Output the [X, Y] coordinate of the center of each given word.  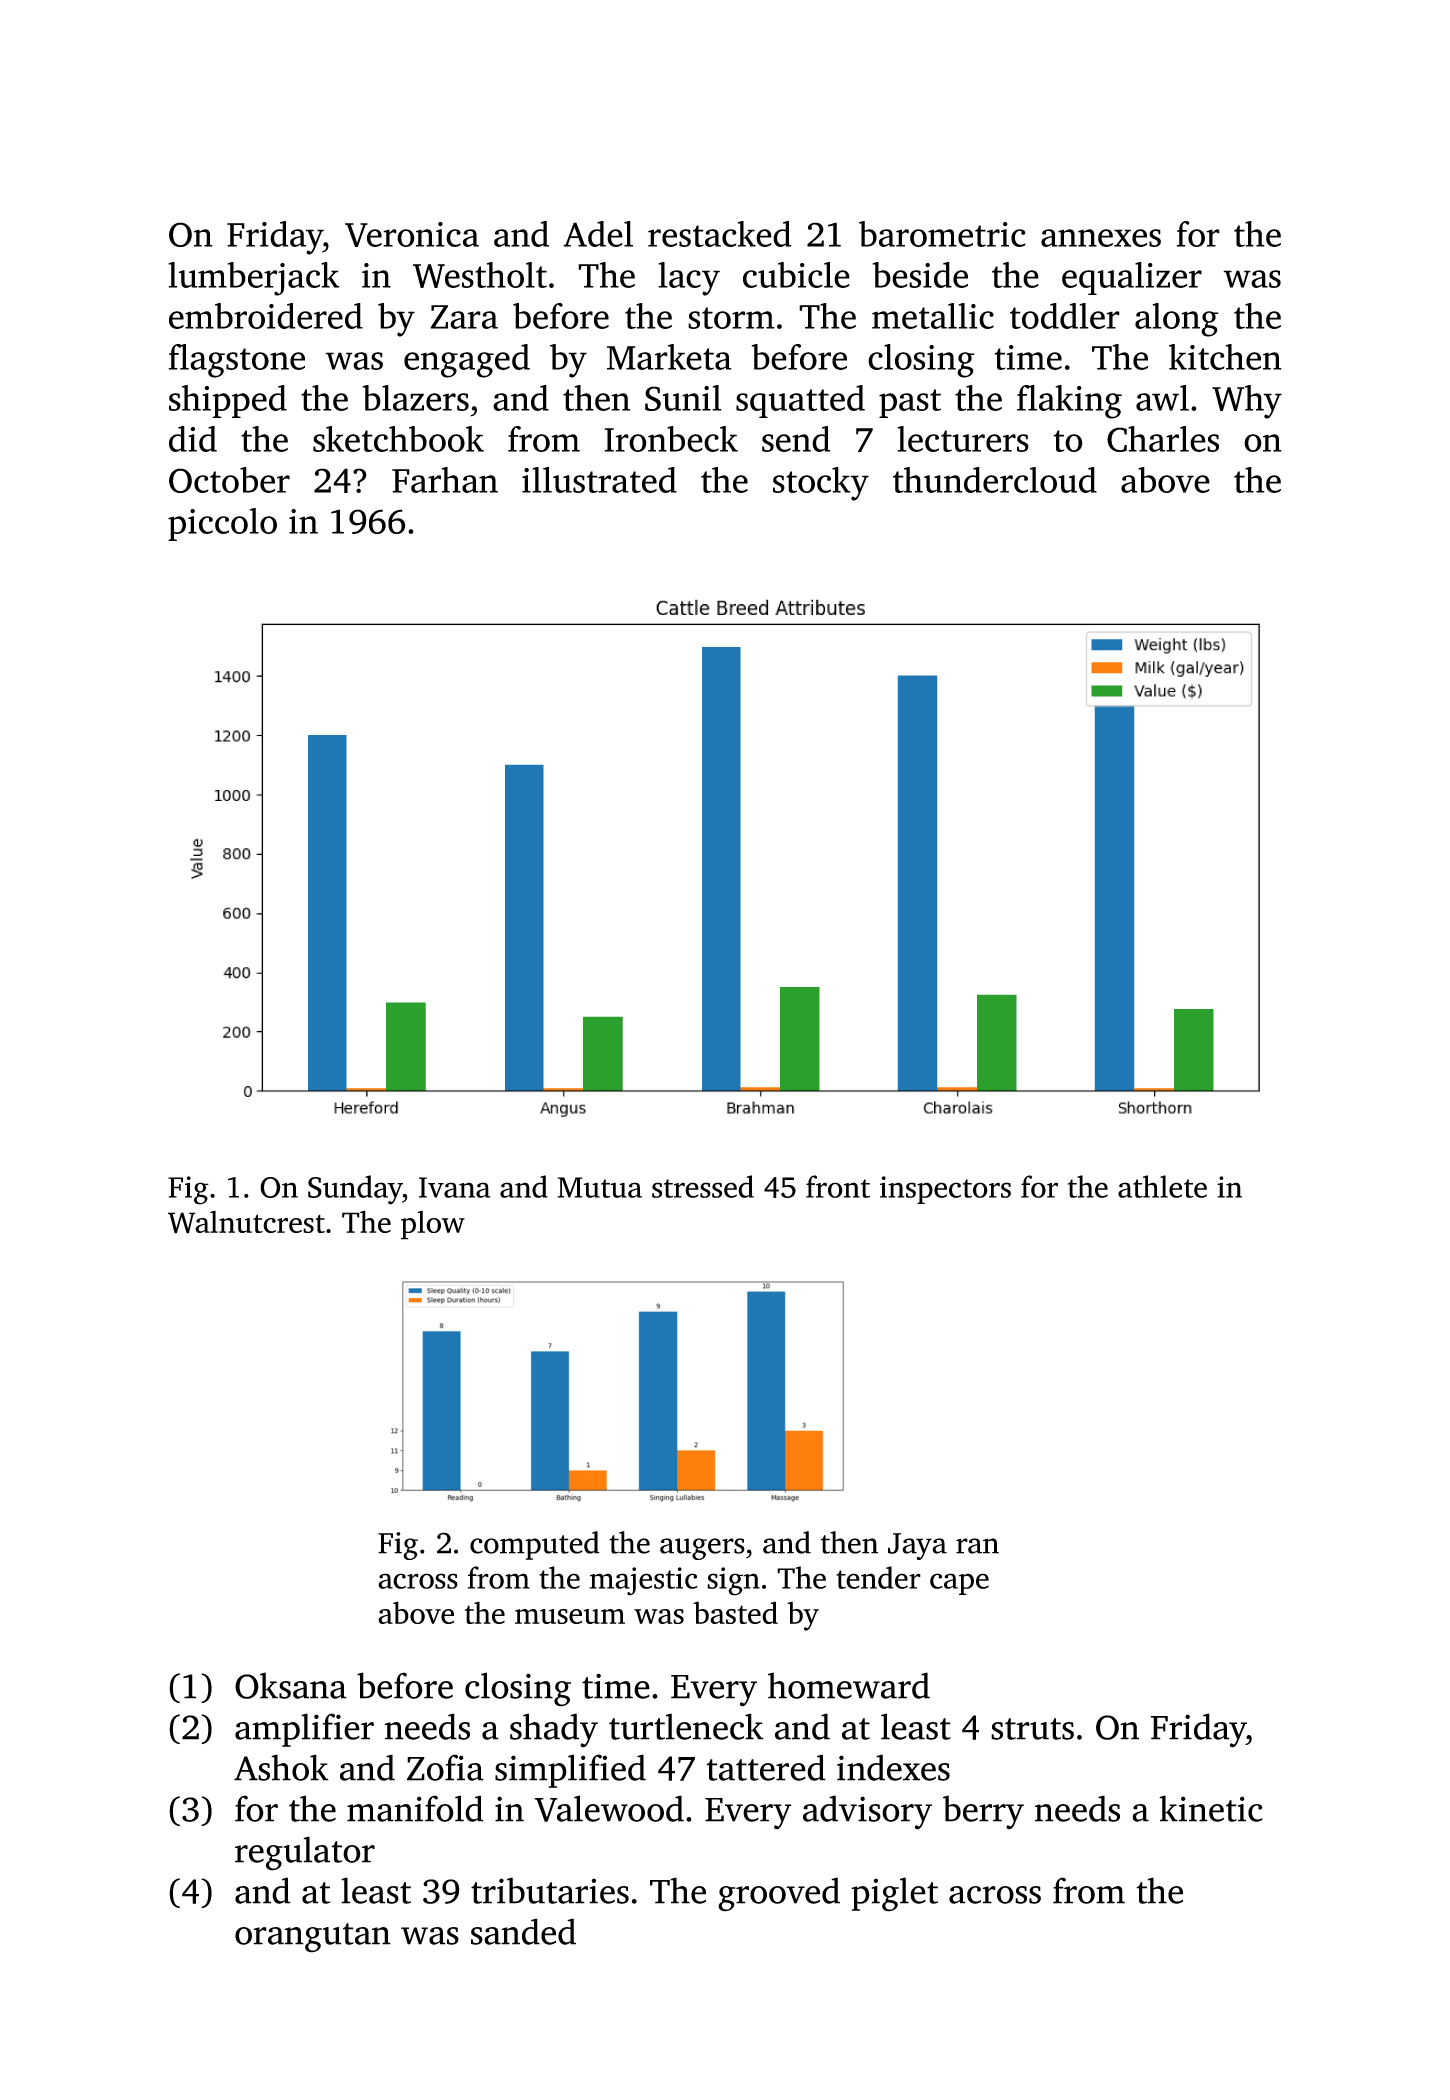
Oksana [291, 1685]
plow [433, 1225]
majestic [644, 1581]
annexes [1101, 238]
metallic [933, 316]
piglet [894, 1894]
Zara [464, 317]
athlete [1162, 1186]
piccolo [222, 524]
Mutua [600, 1187]
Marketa [669, 357]
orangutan [313, 1938]
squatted [800, 401]
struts [1032, 1729]
